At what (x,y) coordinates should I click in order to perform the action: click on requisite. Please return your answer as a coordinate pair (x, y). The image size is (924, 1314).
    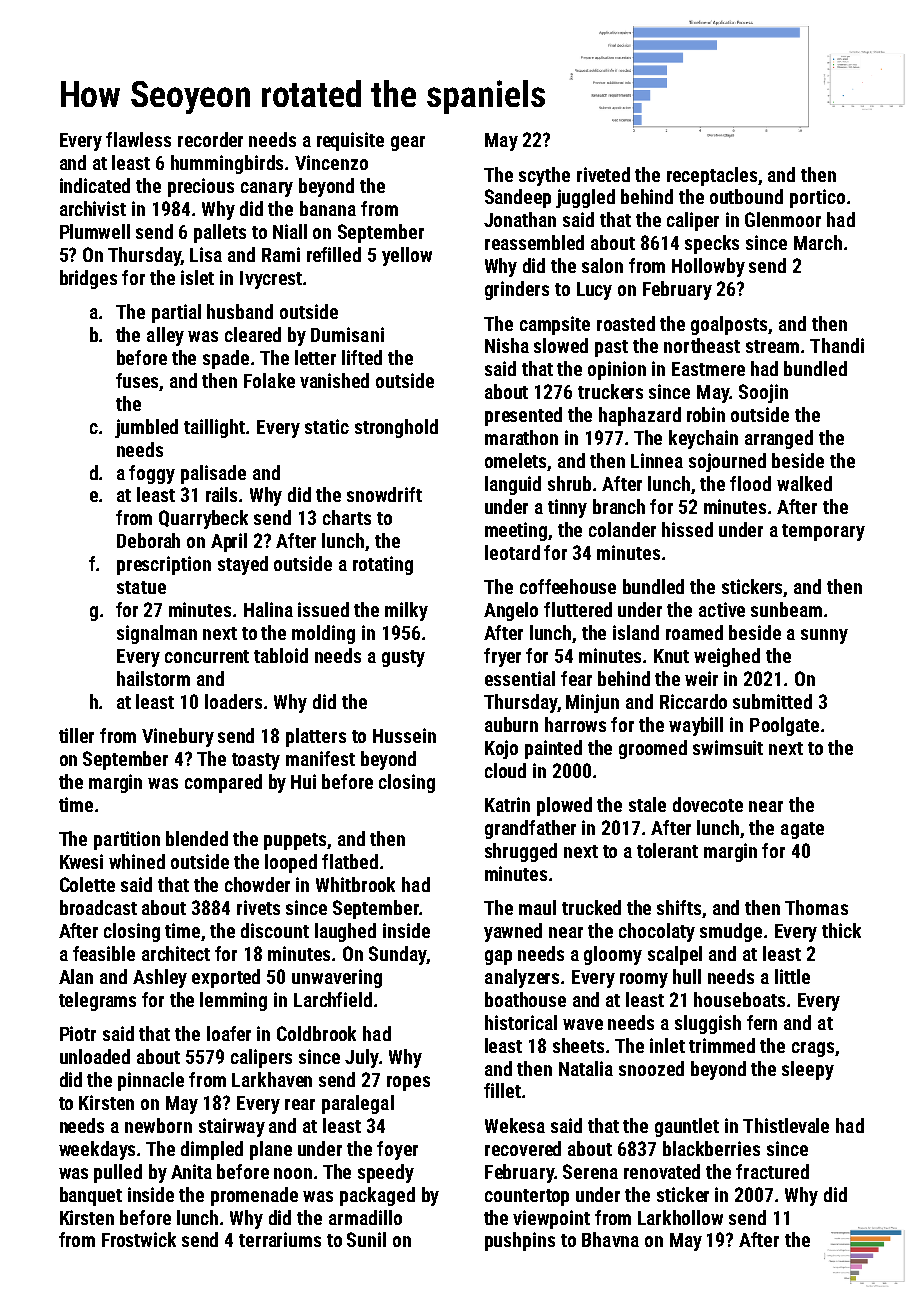
    Looking at the image, I should click on (350, 141).
